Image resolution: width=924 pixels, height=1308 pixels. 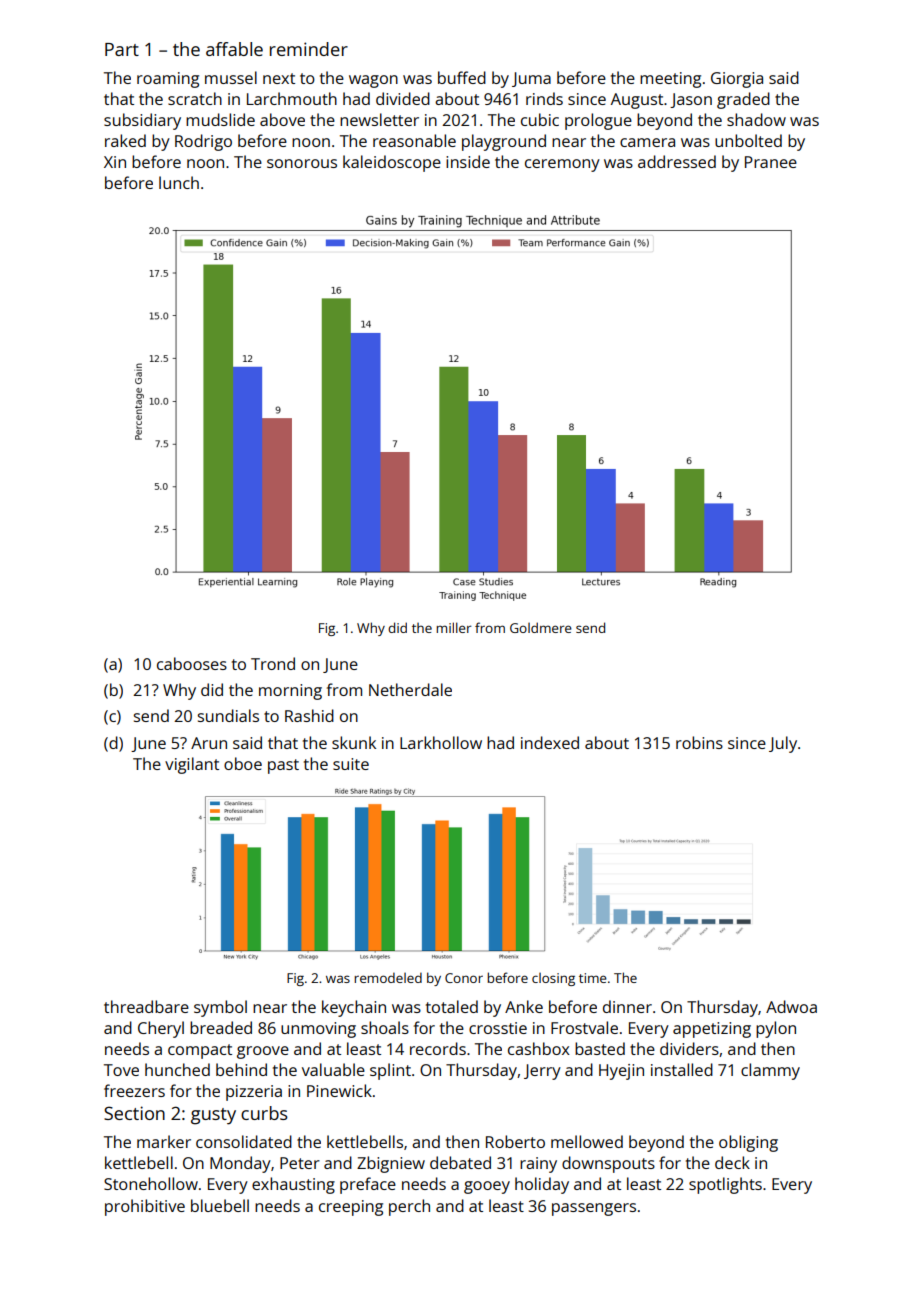 What do you see at coordinates (562, 165) in the document?
I see `ceremony` at bounding box center [562, 165].
